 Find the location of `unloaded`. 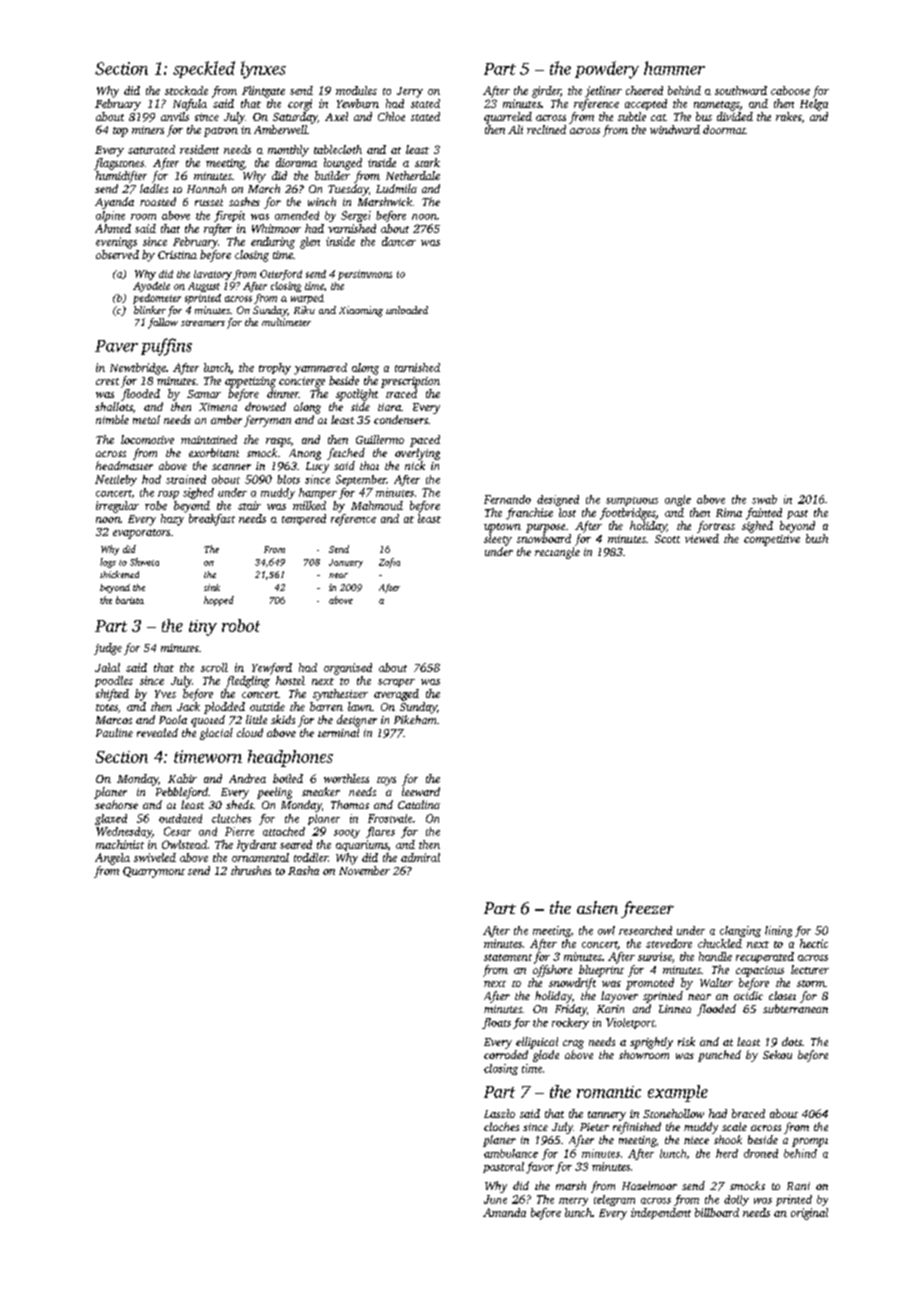

unloaded is located at coordinates (407, 310).
